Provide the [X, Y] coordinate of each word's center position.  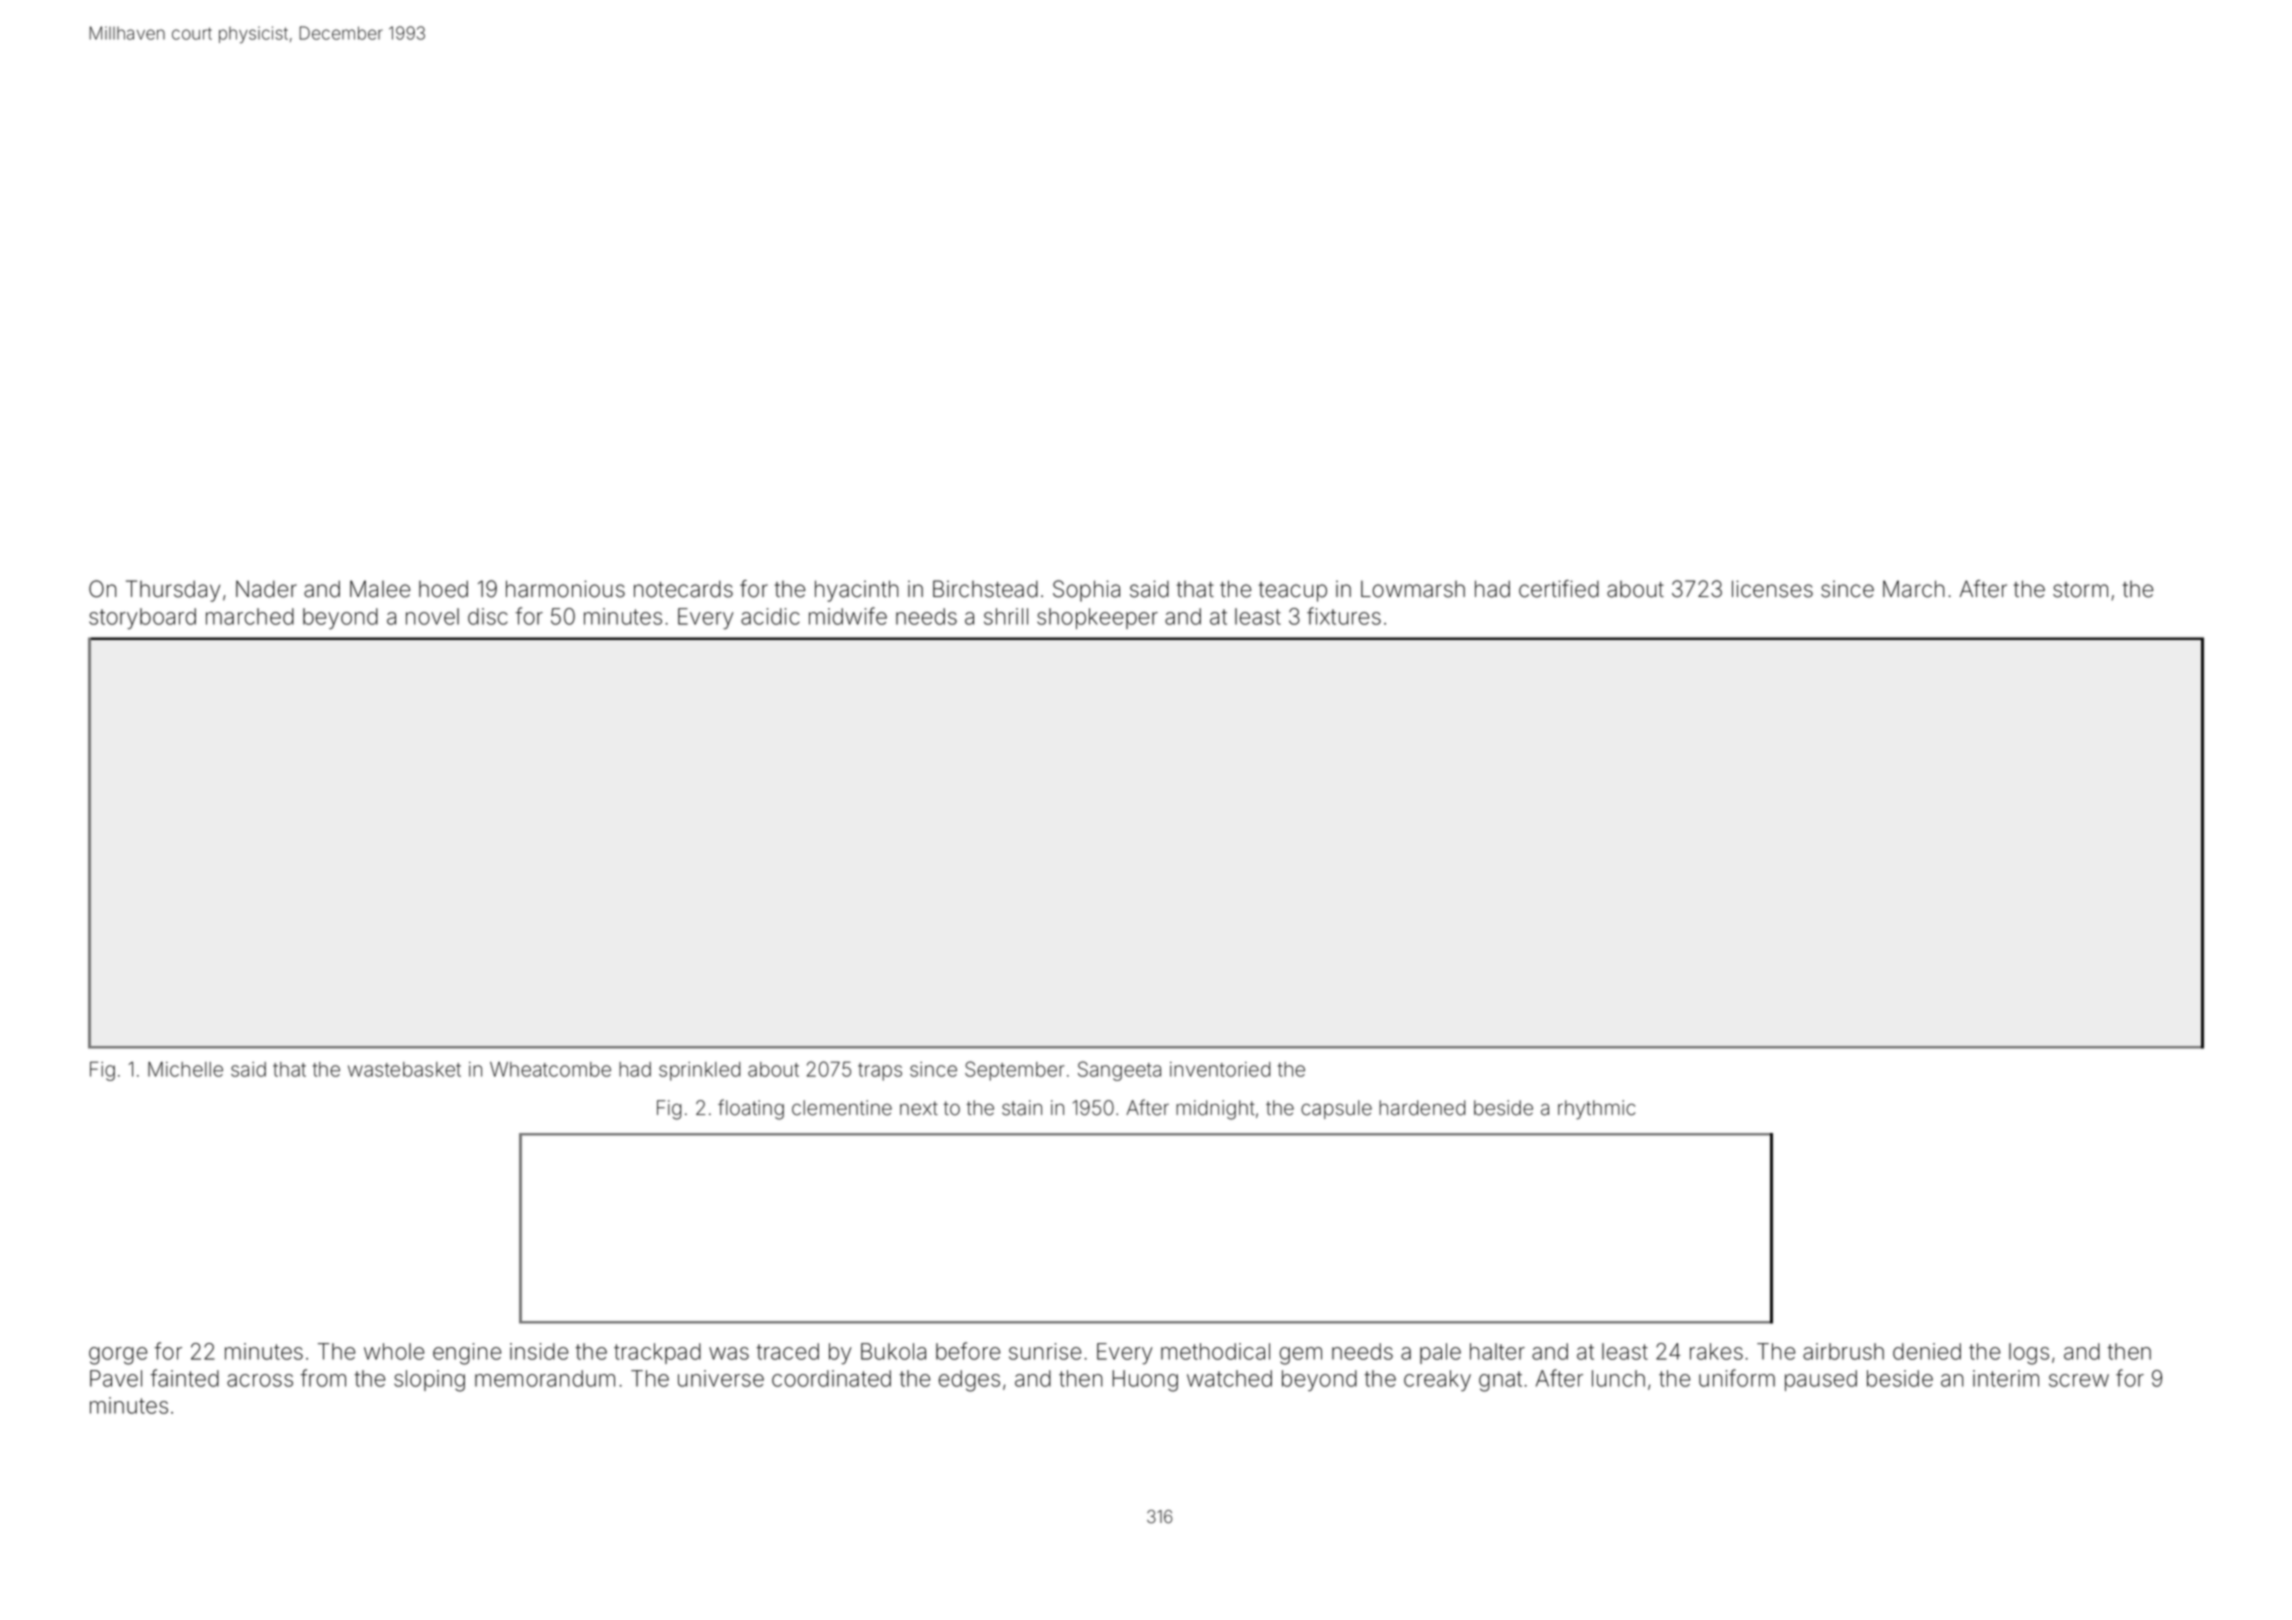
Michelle [185, 1069]
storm [2080, 590]
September [1015, 1071]
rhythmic [1596, 1110]
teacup [1293, 592]
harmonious [565, 589]
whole [394, 1351]
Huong [1145, 1381]
